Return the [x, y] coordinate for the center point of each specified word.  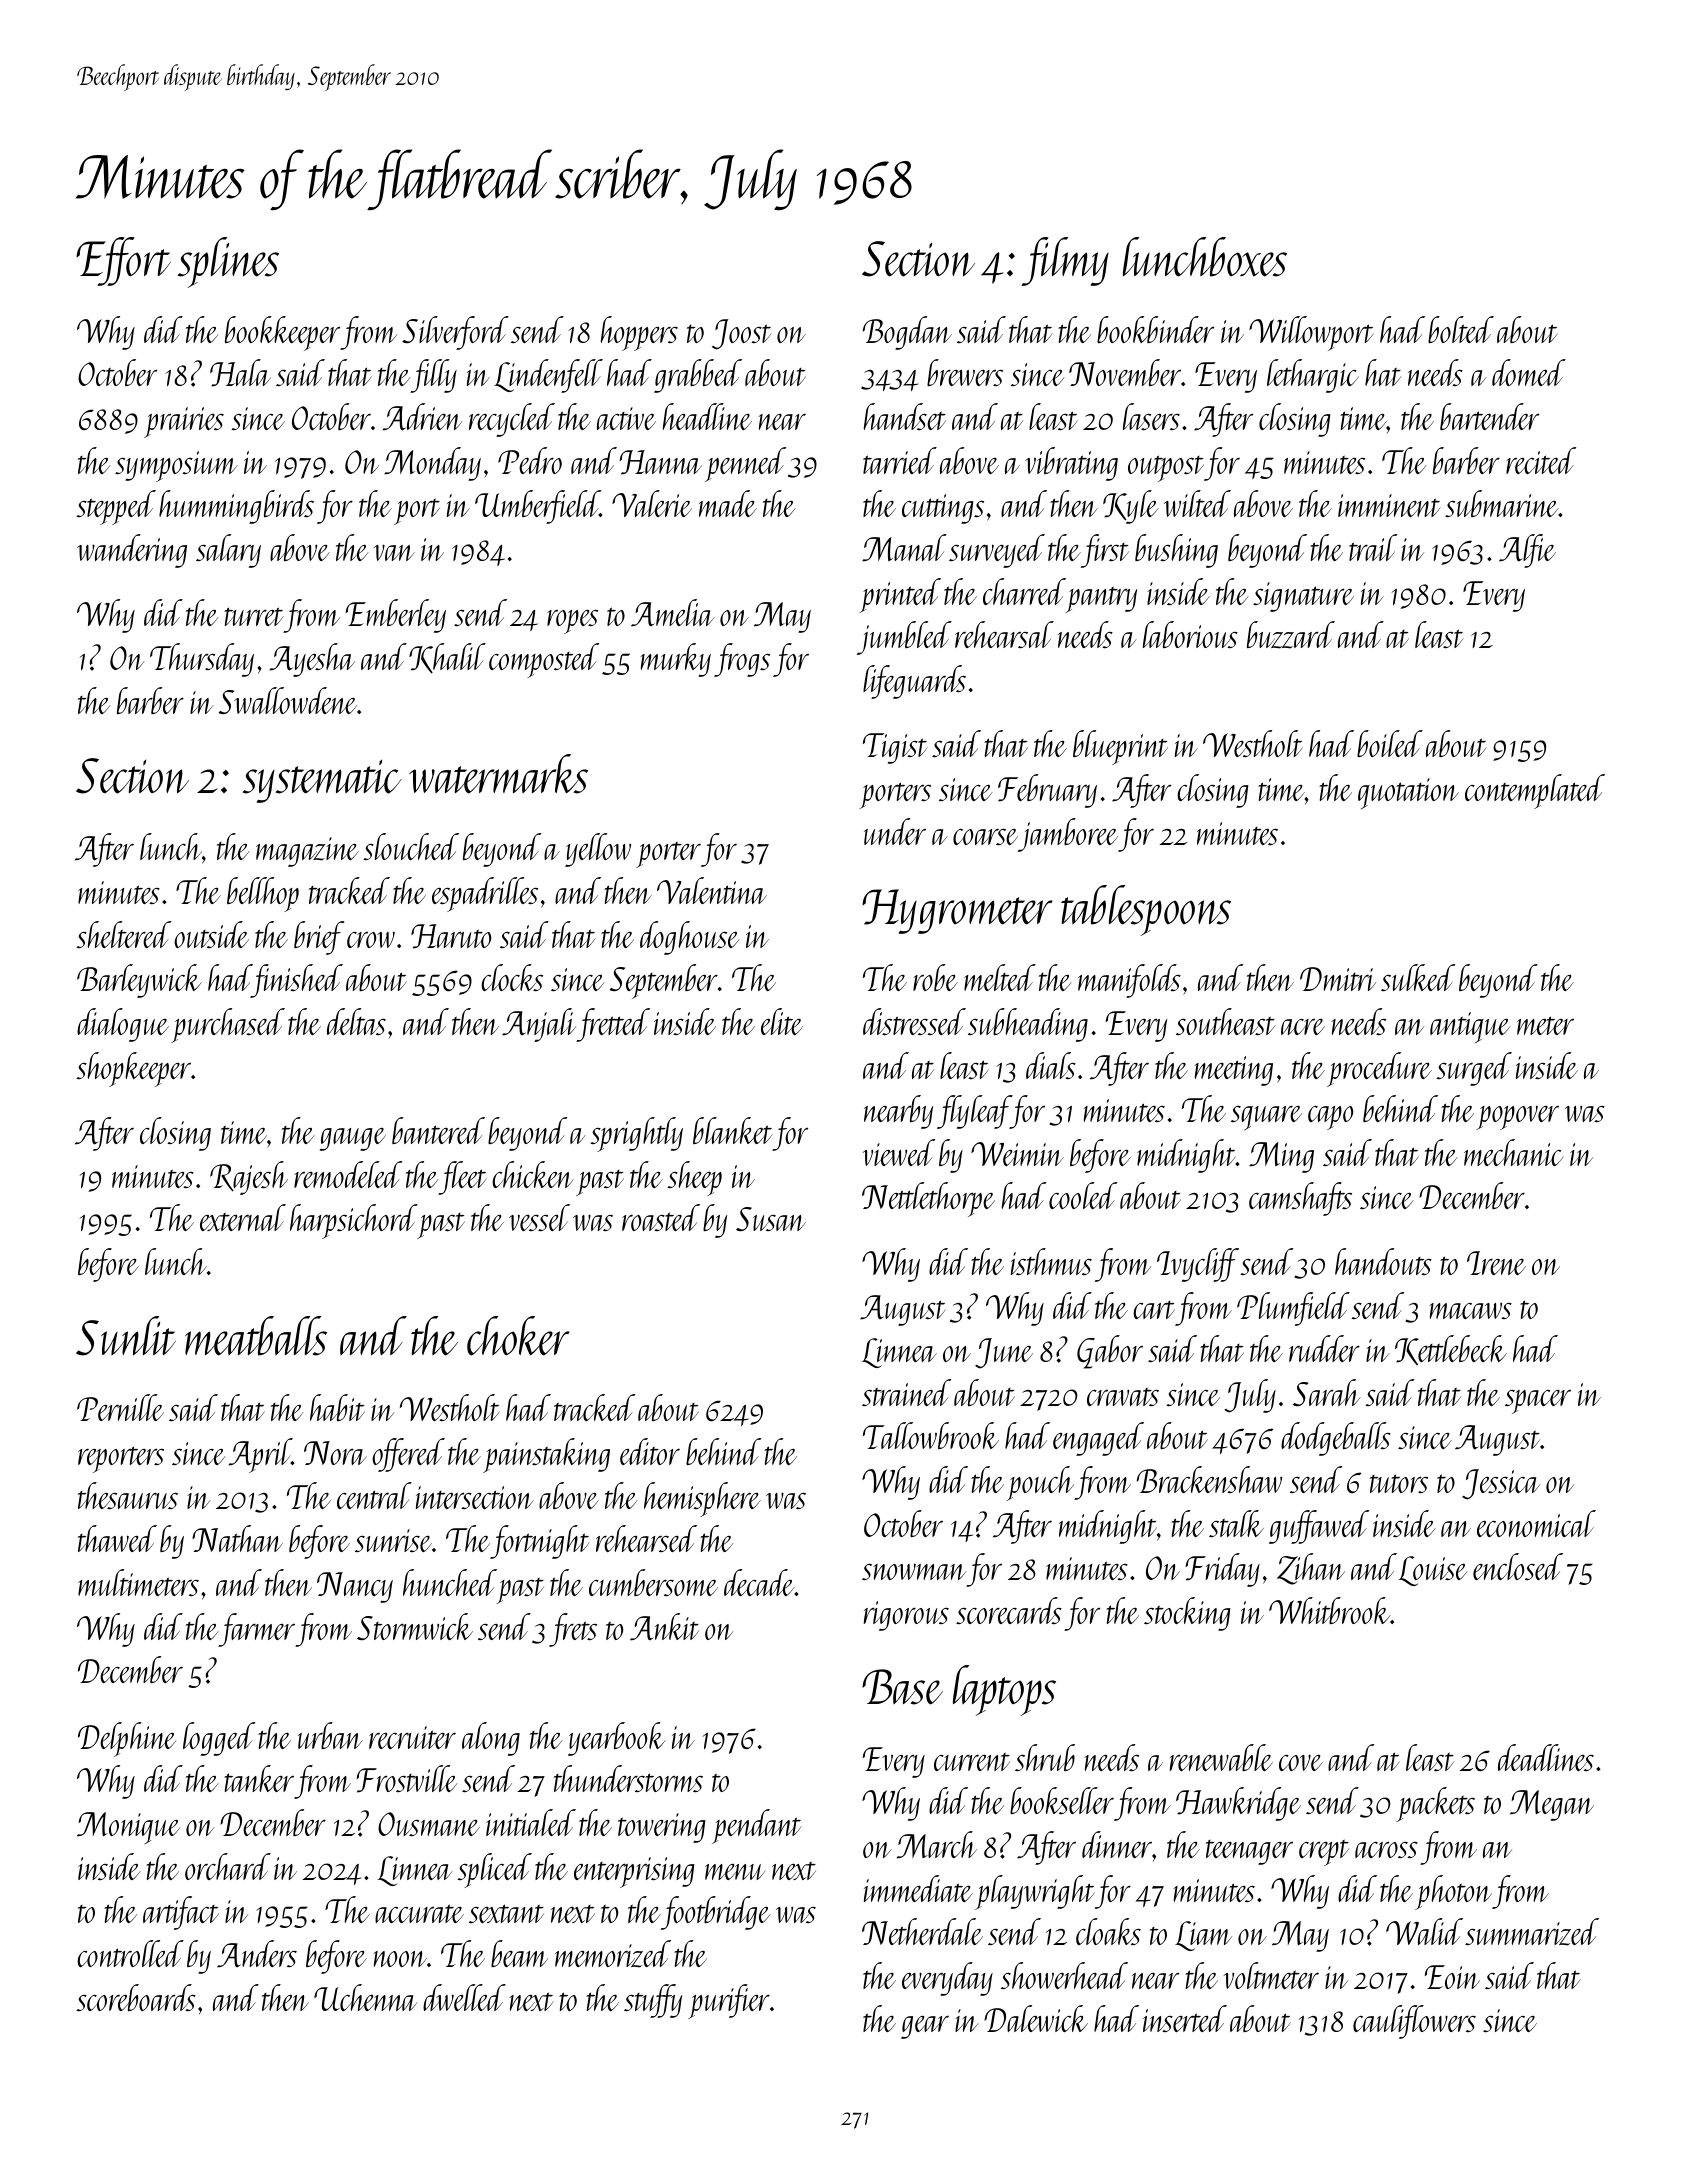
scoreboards [136, 1997]
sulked [1418, 977]
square [1266, 1117]
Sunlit [126, 1336]
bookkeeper [283, 333]
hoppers [639, 333]
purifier [729, 2001]
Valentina [712, 890]
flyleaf [974, 1112]
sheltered [123, 934]
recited [1541, 460]
